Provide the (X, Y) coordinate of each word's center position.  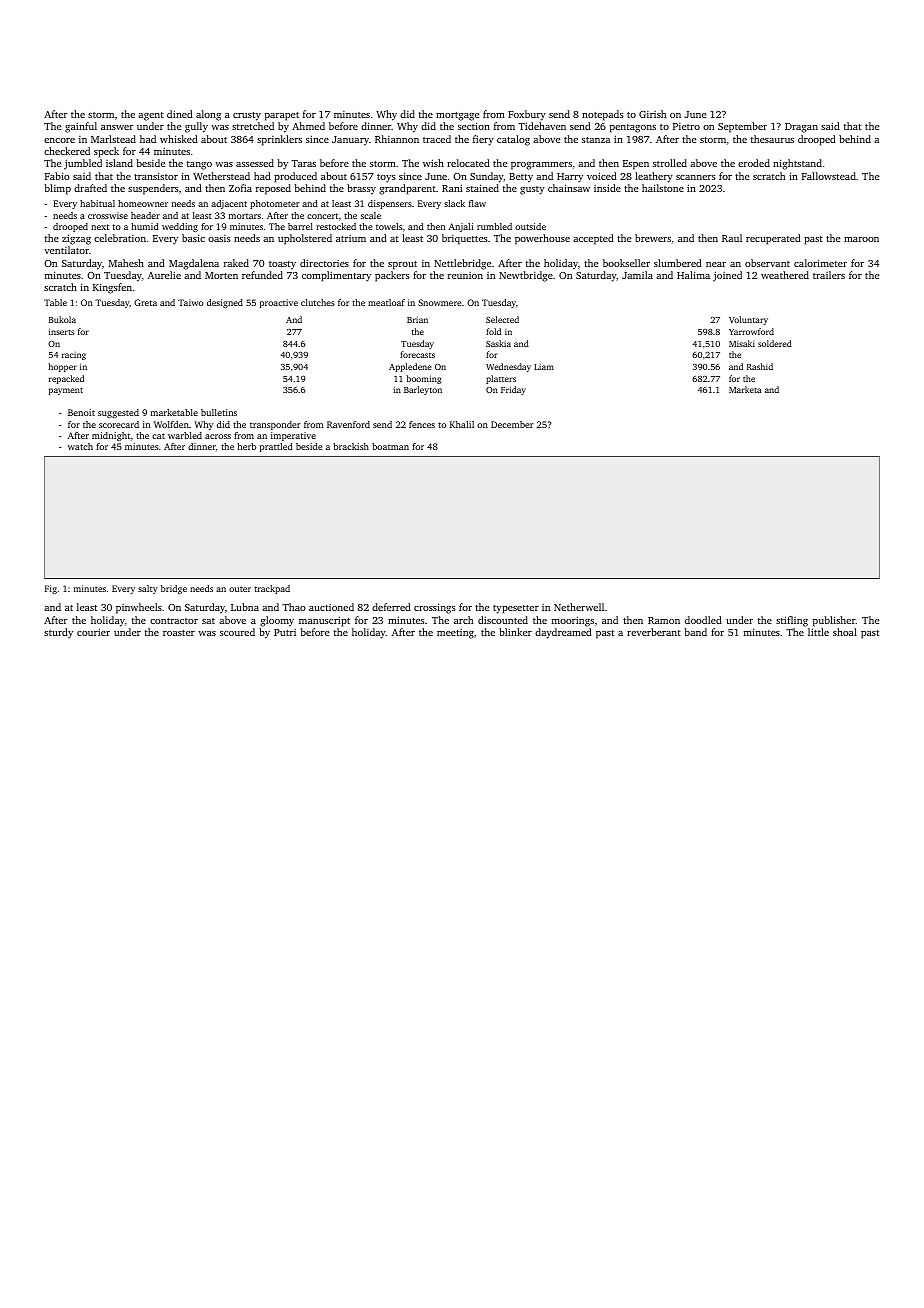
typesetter (516, 609)
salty (148, 589)
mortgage (457, 116)
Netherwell (579, 607)
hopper (63, 367)
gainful (81, 127)
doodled (703, 620)
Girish (652, 114)
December (512, 424)
